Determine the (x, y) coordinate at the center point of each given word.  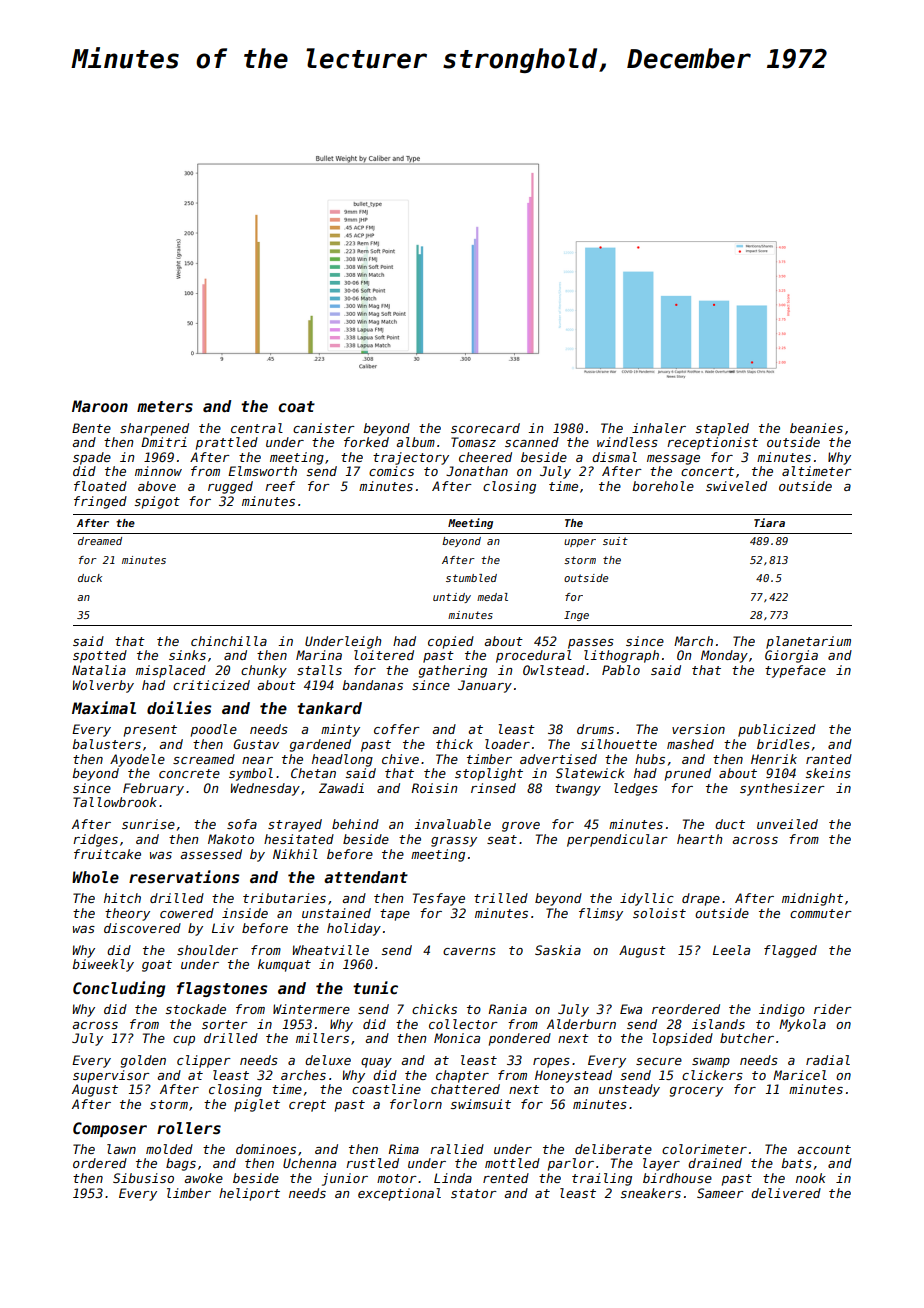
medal (492, 597)
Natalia (99, 670)
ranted (829, 759)
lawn (121, 1149)
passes (591, 644)
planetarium (808, 642)
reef (280, 486)
